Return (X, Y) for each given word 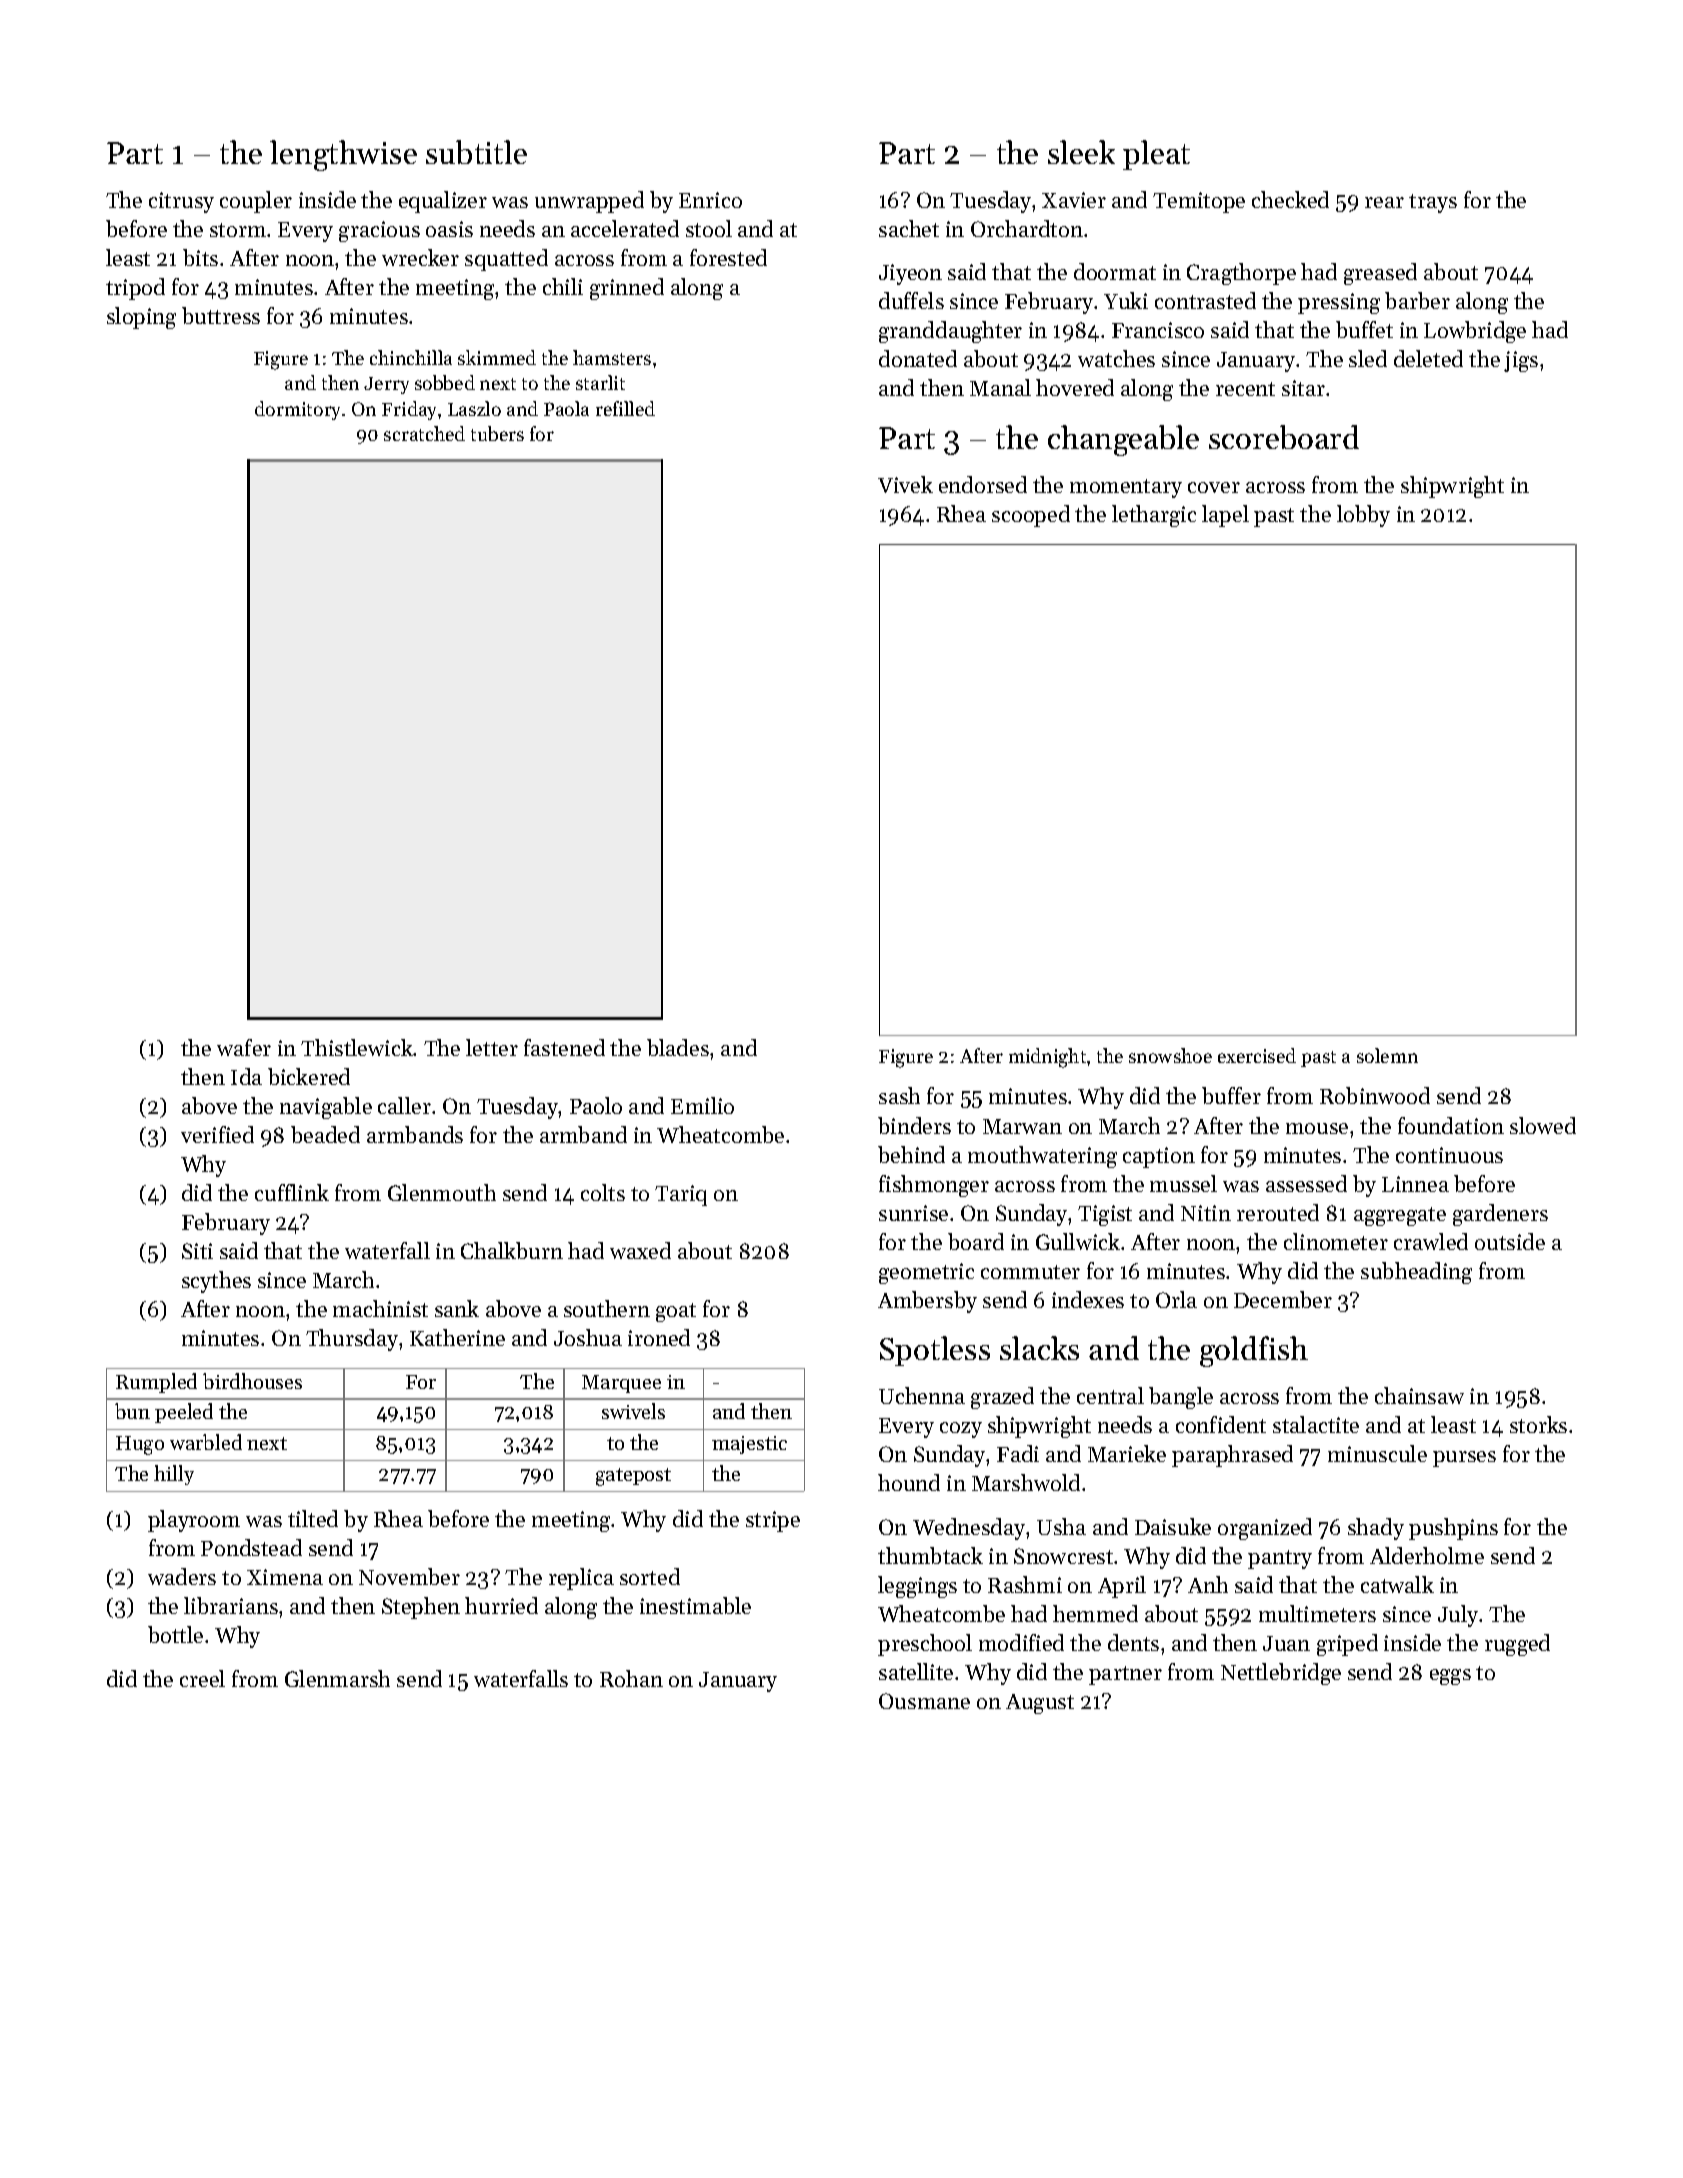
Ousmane (924, 1701)
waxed (640, 1250)
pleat (1156, 155)
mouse (1317, 1128)
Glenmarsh (337, 1678)
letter (492, 1047)
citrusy (181, 202)
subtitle (476, 152)
